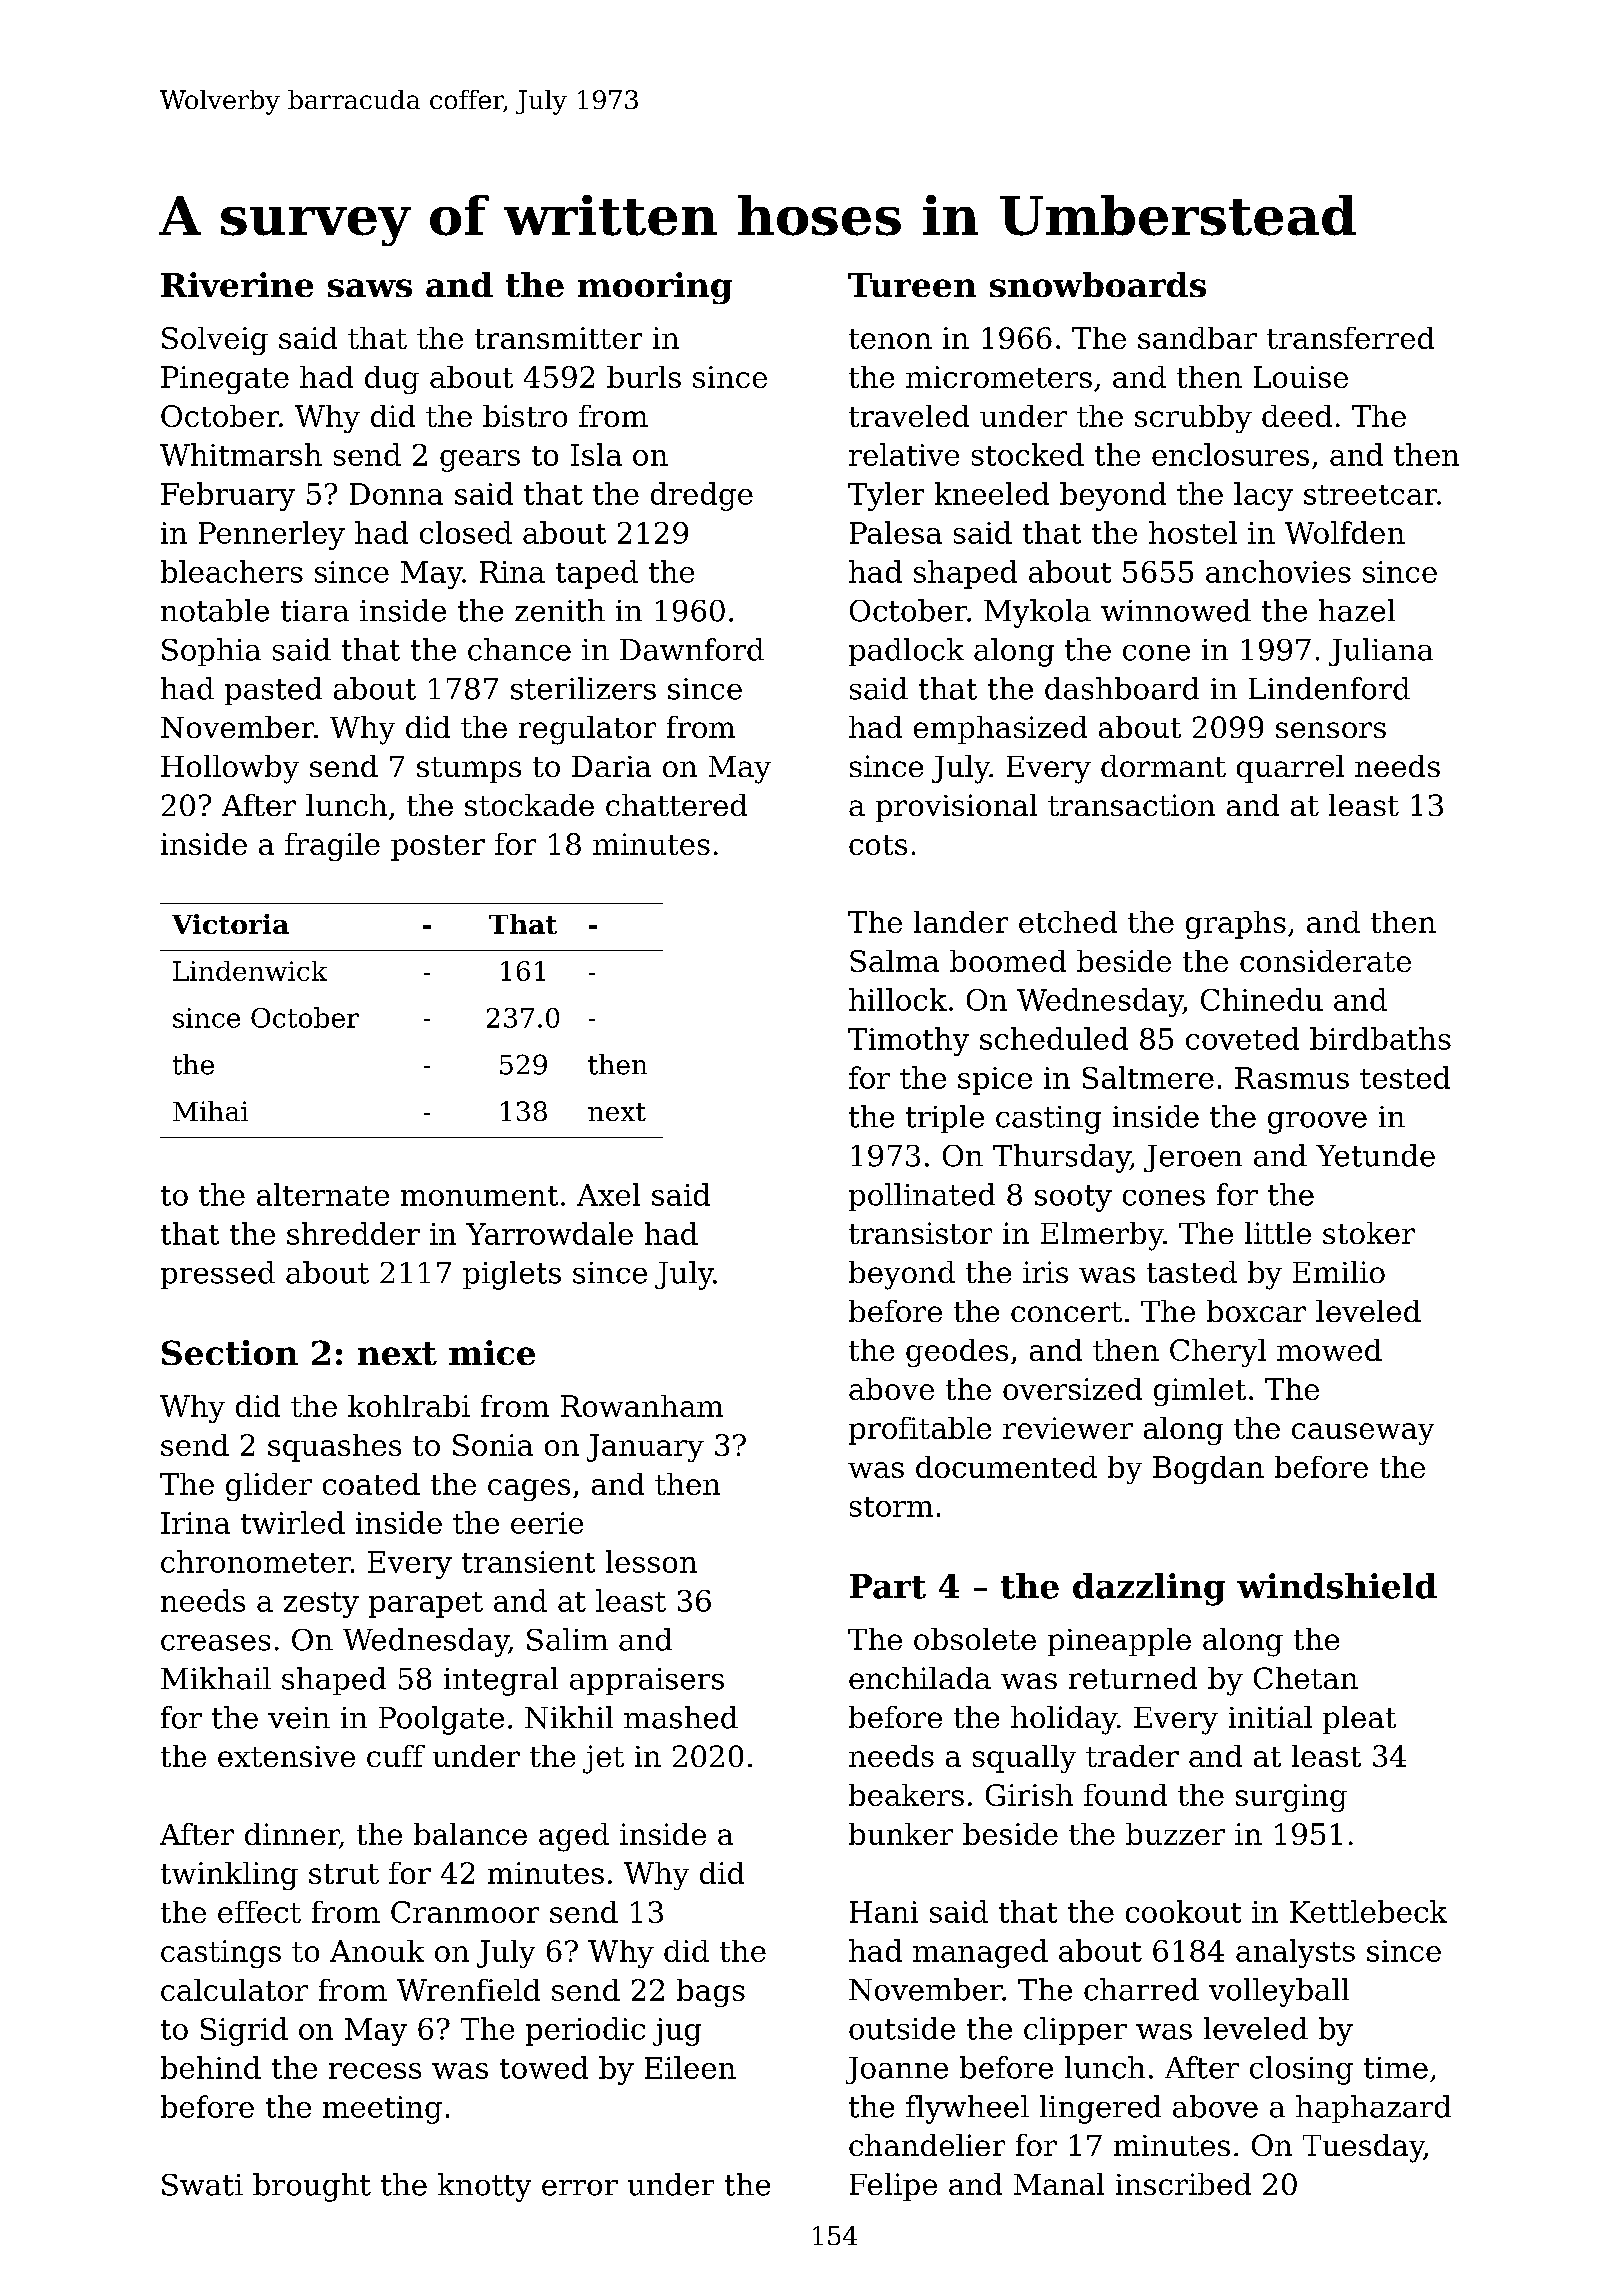  I want to click on dredge, so click(702, 496).
